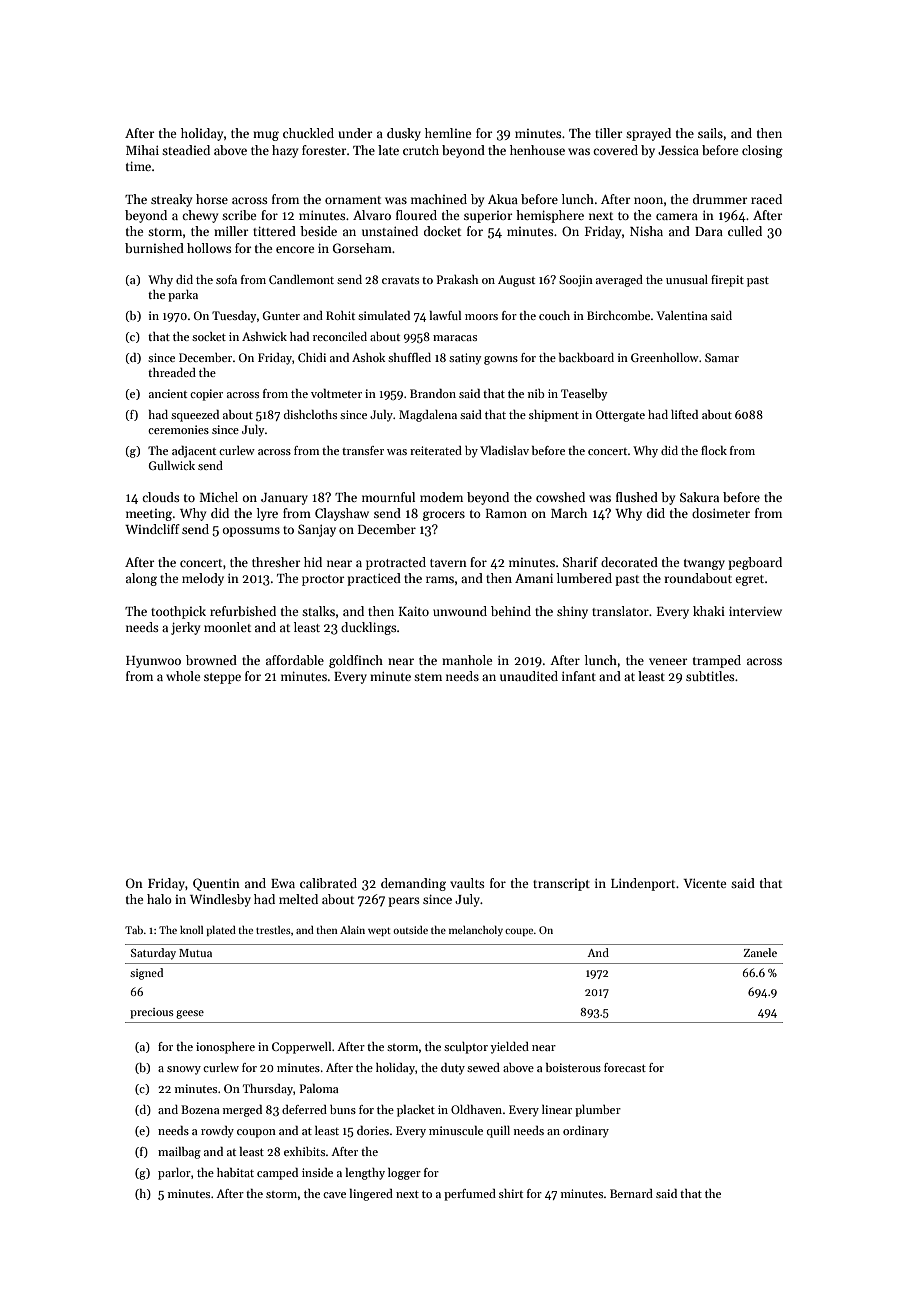 The image size is (908, 1316). Describe the element at coordinates (448, 133) in the image. I see `hemline` at that location.
